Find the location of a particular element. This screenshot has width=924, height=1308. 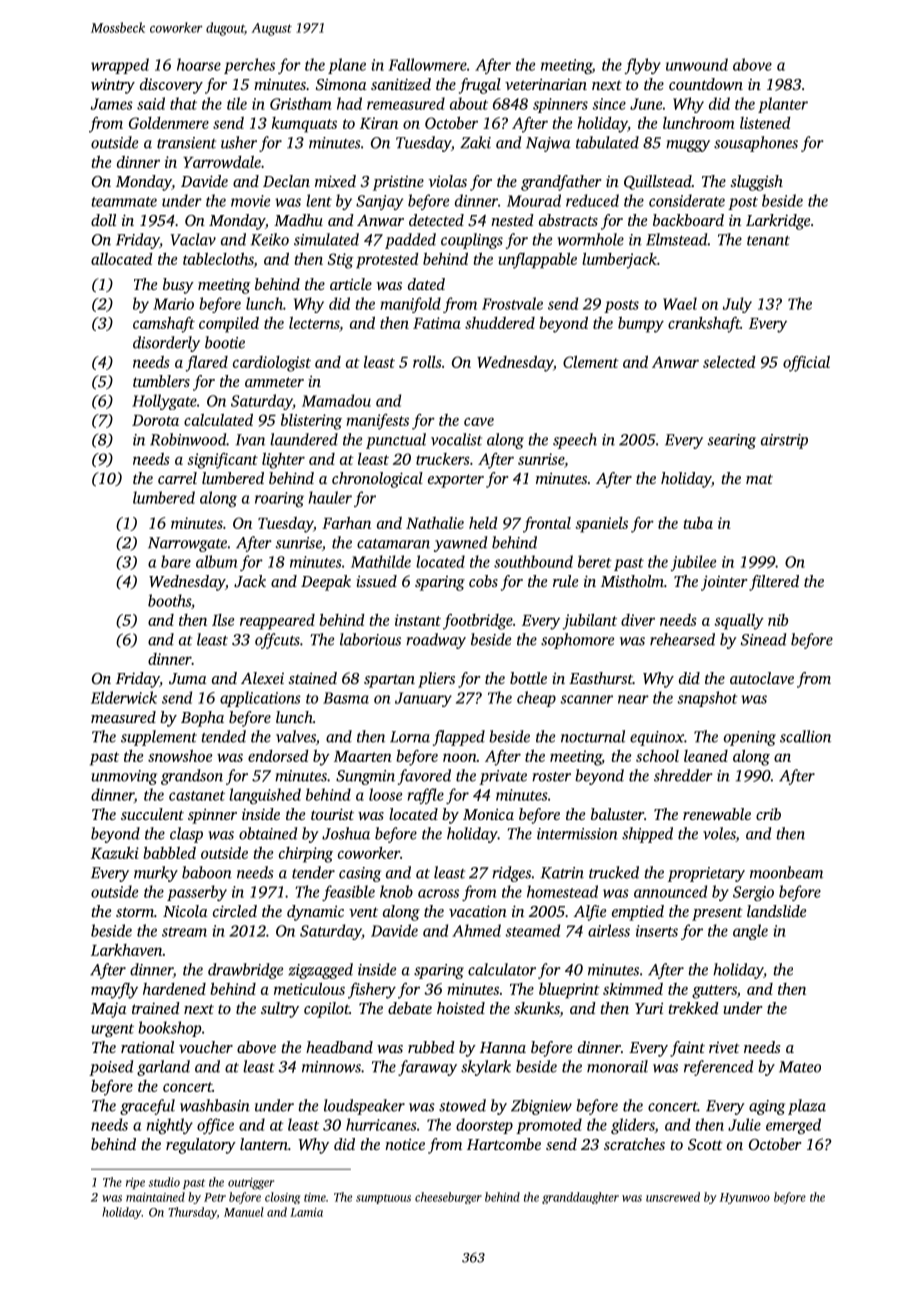

cobs is located at coordinates (483, 581).
